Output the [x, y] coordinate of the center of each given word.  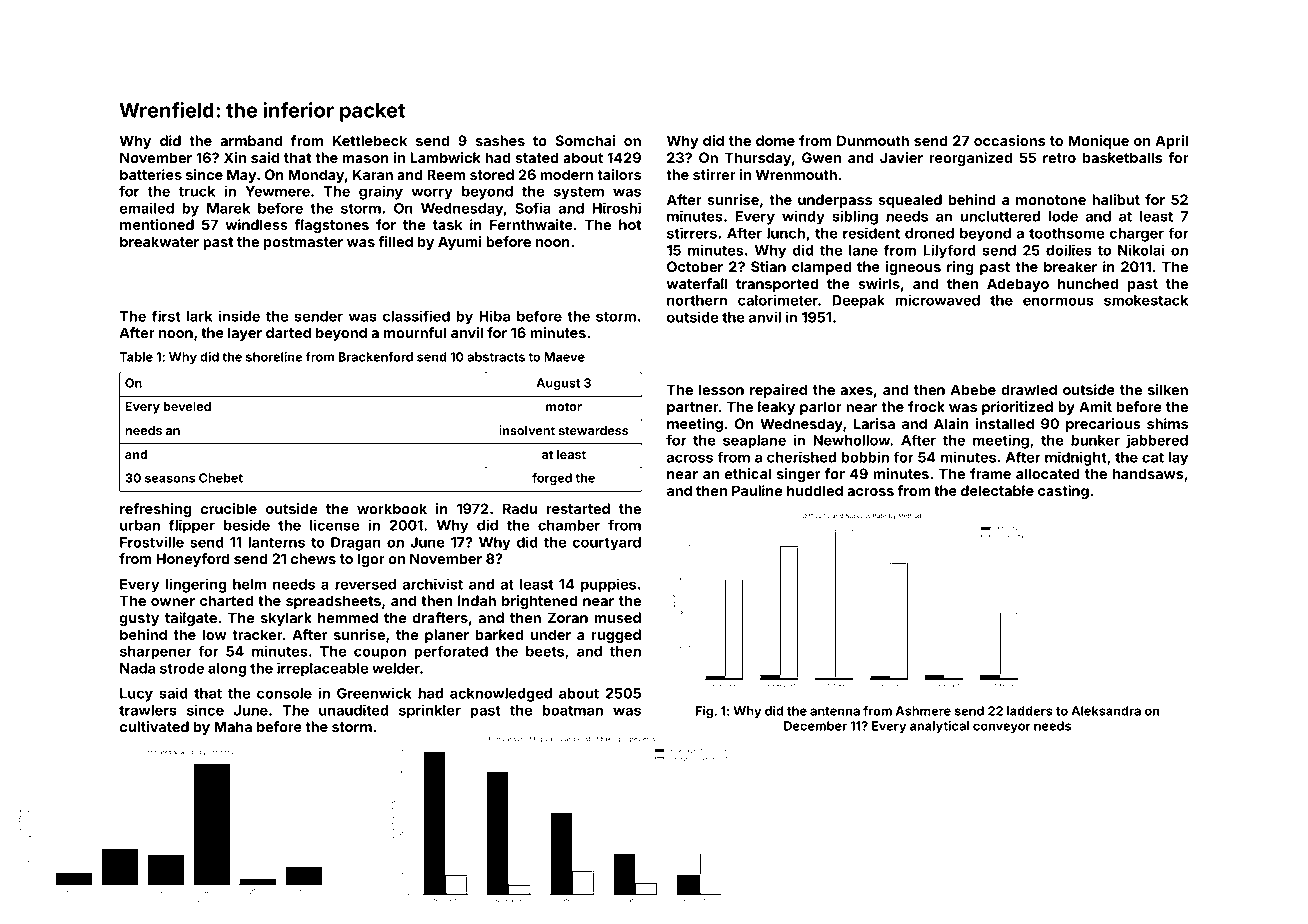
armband [251, 140]
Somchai [585, 140]
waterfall [697, 283]
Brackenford [375, 357]
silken [1168, 389]
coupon [380, 654]
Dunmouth [873, 140]
